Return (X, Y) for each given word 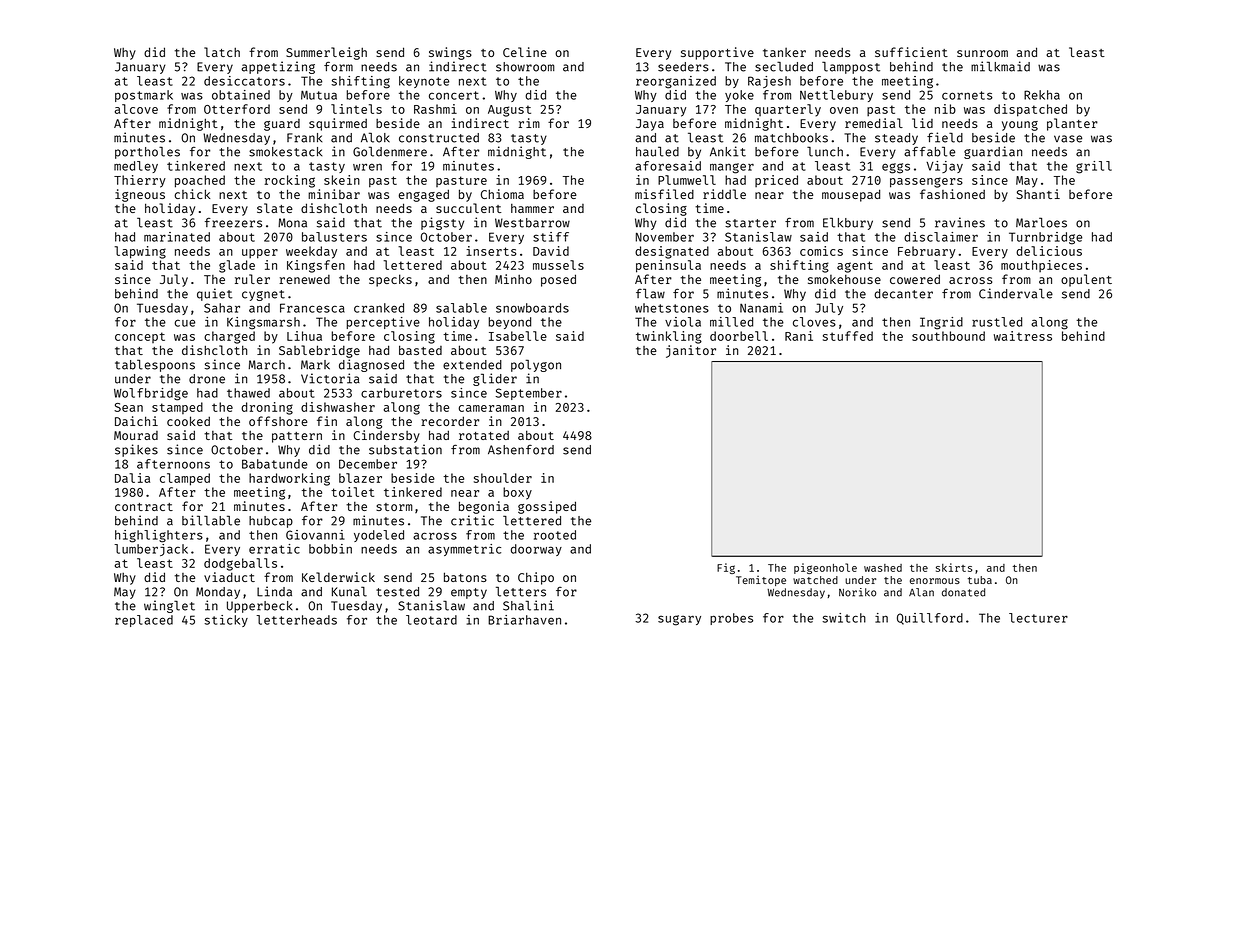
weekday (311, 252)
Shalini (528, 605)
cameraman (491, 408)
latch (222, 52)
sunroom (982, 53)
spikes (136, 450)
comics (821, 251)
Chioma (502, 194)
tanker (784, 52)
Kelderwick (338, 577)
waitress (1023, 336)
